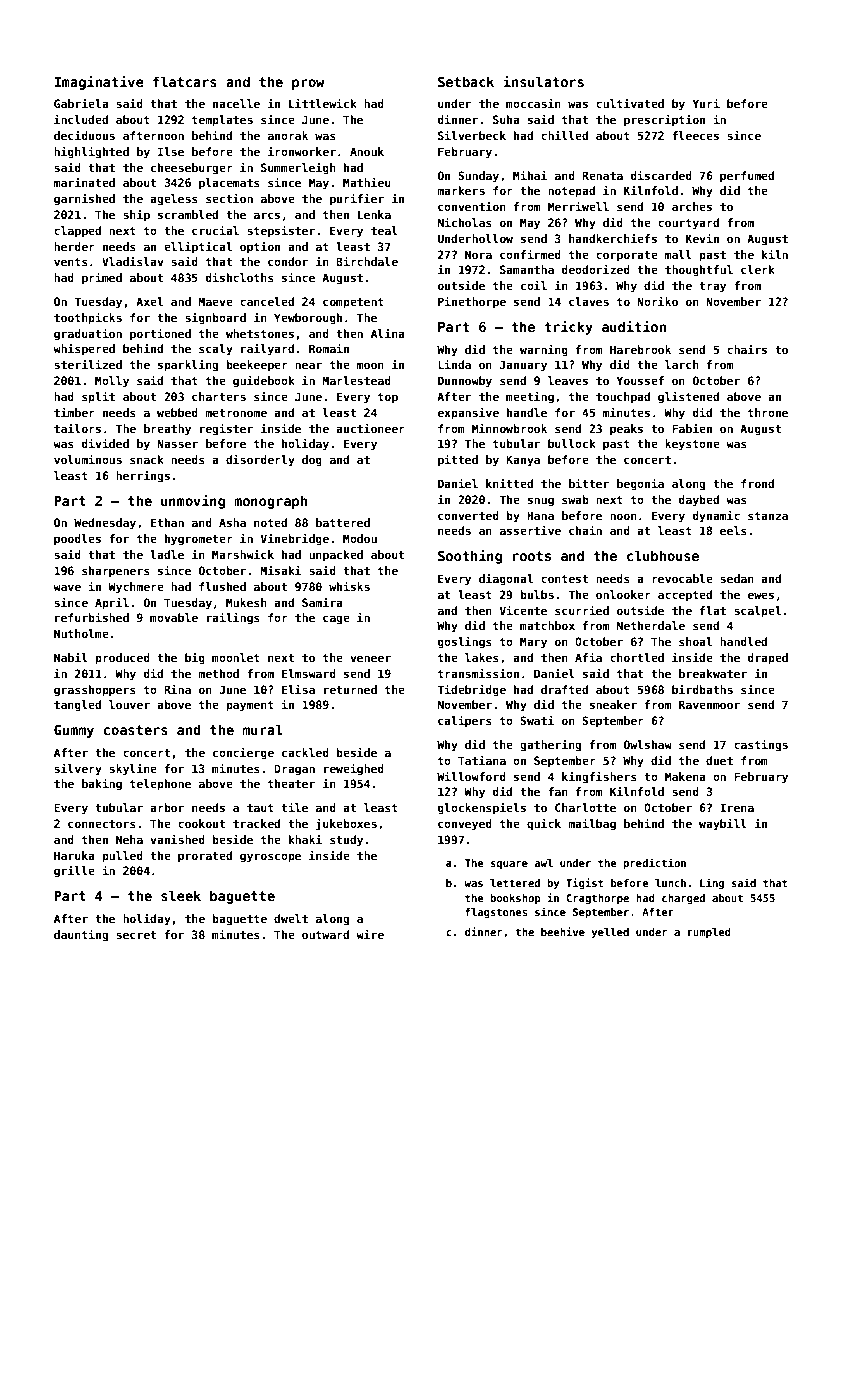 The image size is (849, 1400). Describe the element at coordinates (466, 81) in the image. I see `Setback` at that location.
